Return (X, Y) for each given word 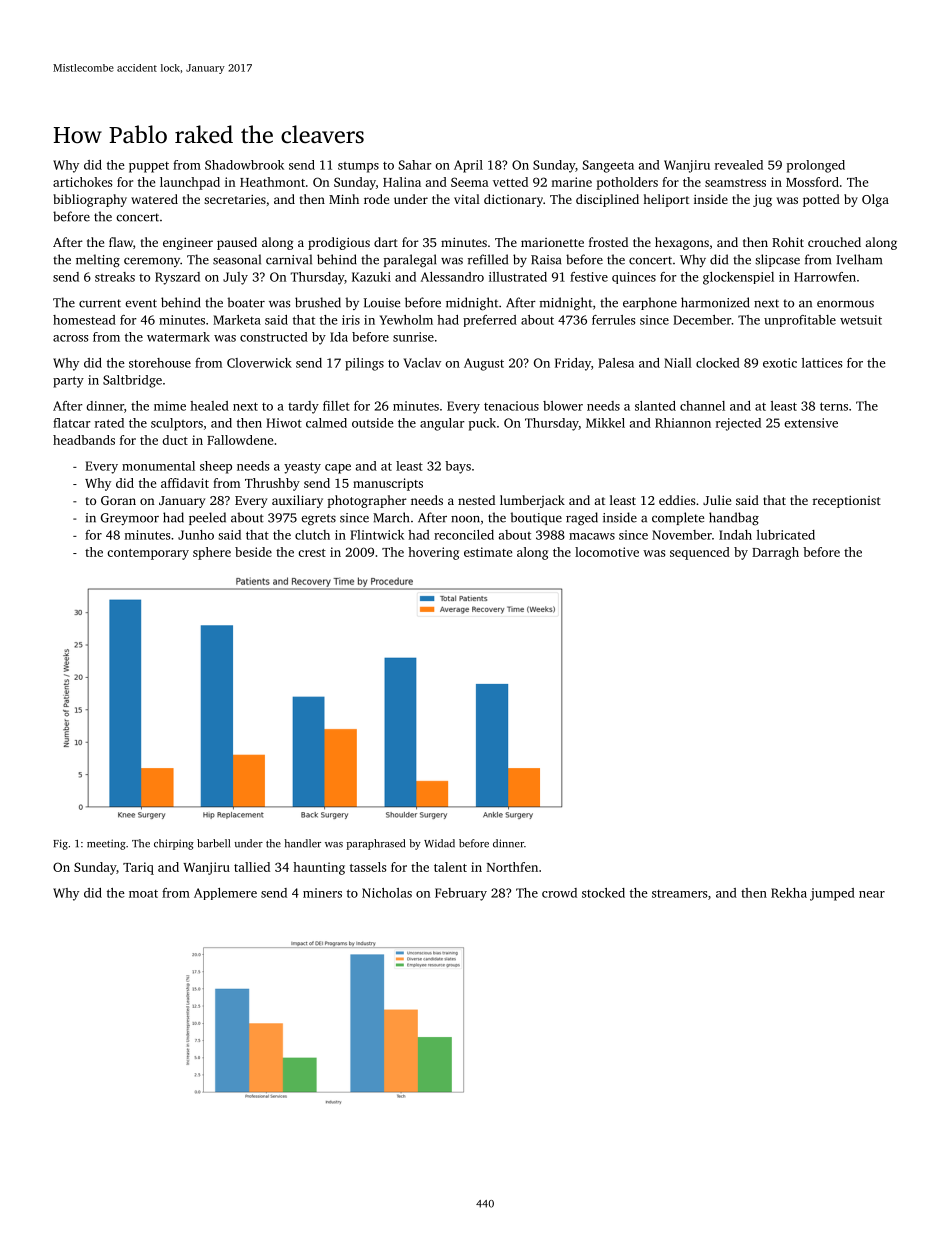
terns (834, 406)
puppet (149, 167)
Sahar (415, 165)
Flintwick (377, 535)
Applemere (225, 894)
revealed (739, 165)
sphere (212, 553)
